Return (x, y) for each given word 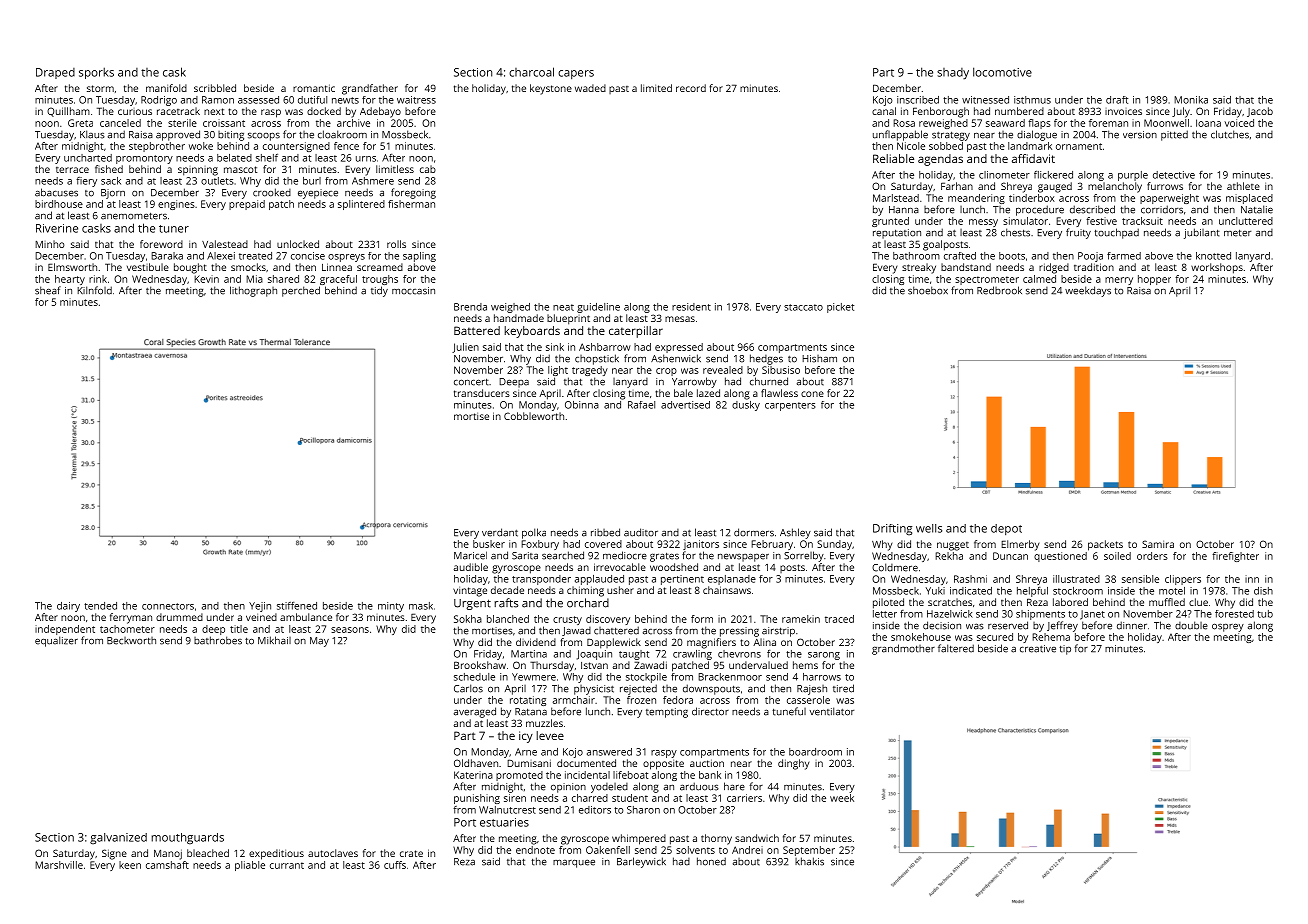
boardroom (815, 752)
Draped (55, 73)
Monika (1191, 100)
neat (563, 307)
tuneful (789, 711)
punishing (477, 799)
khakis (809, 861)
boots (1012, 256)
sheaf (48, 290)
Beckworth (131, 641)
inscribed (918, 100)
